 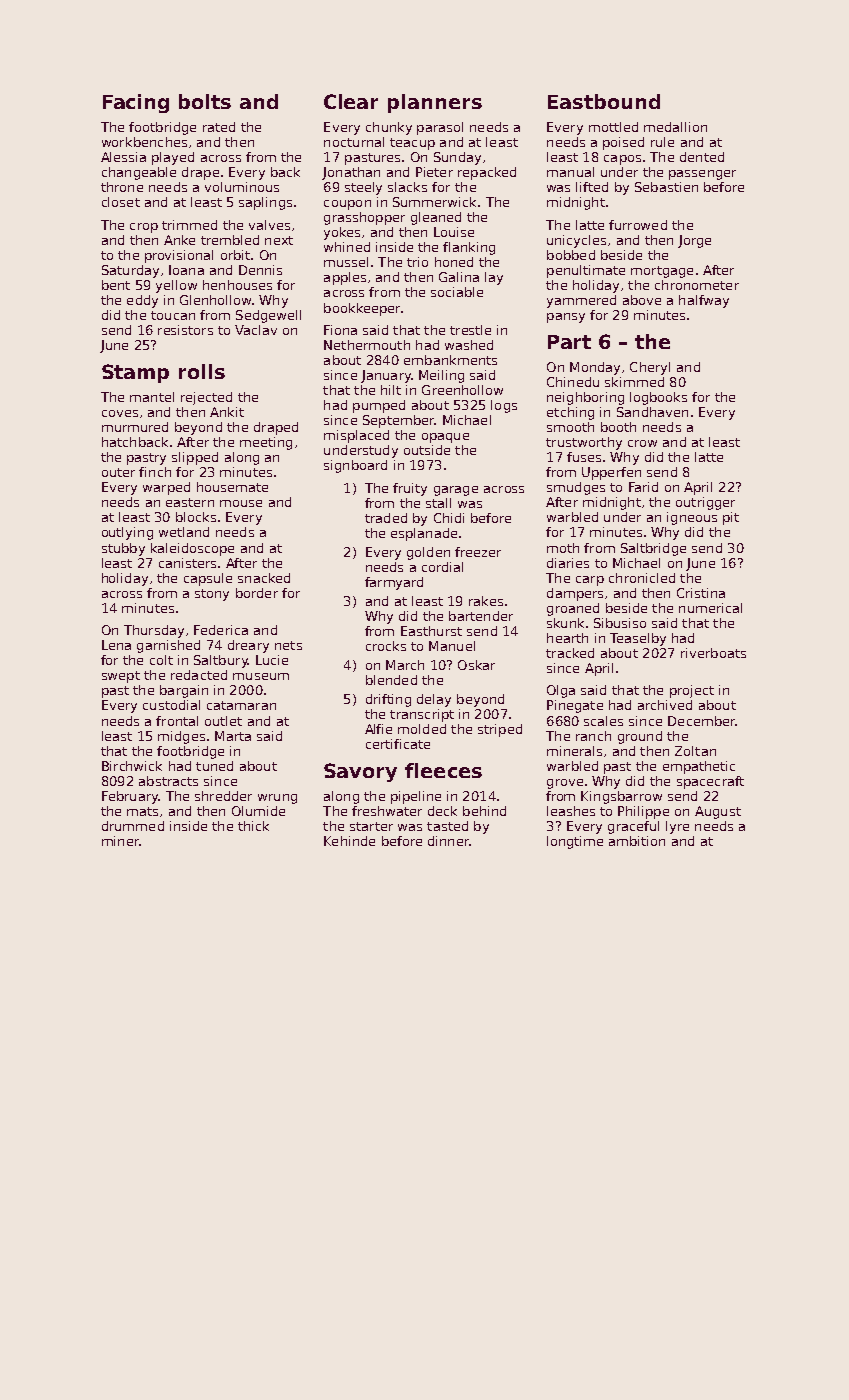 What do you see at coordinates (666, 187) in the document?
I see `Sebastien` at bounding box center [666, 187].
